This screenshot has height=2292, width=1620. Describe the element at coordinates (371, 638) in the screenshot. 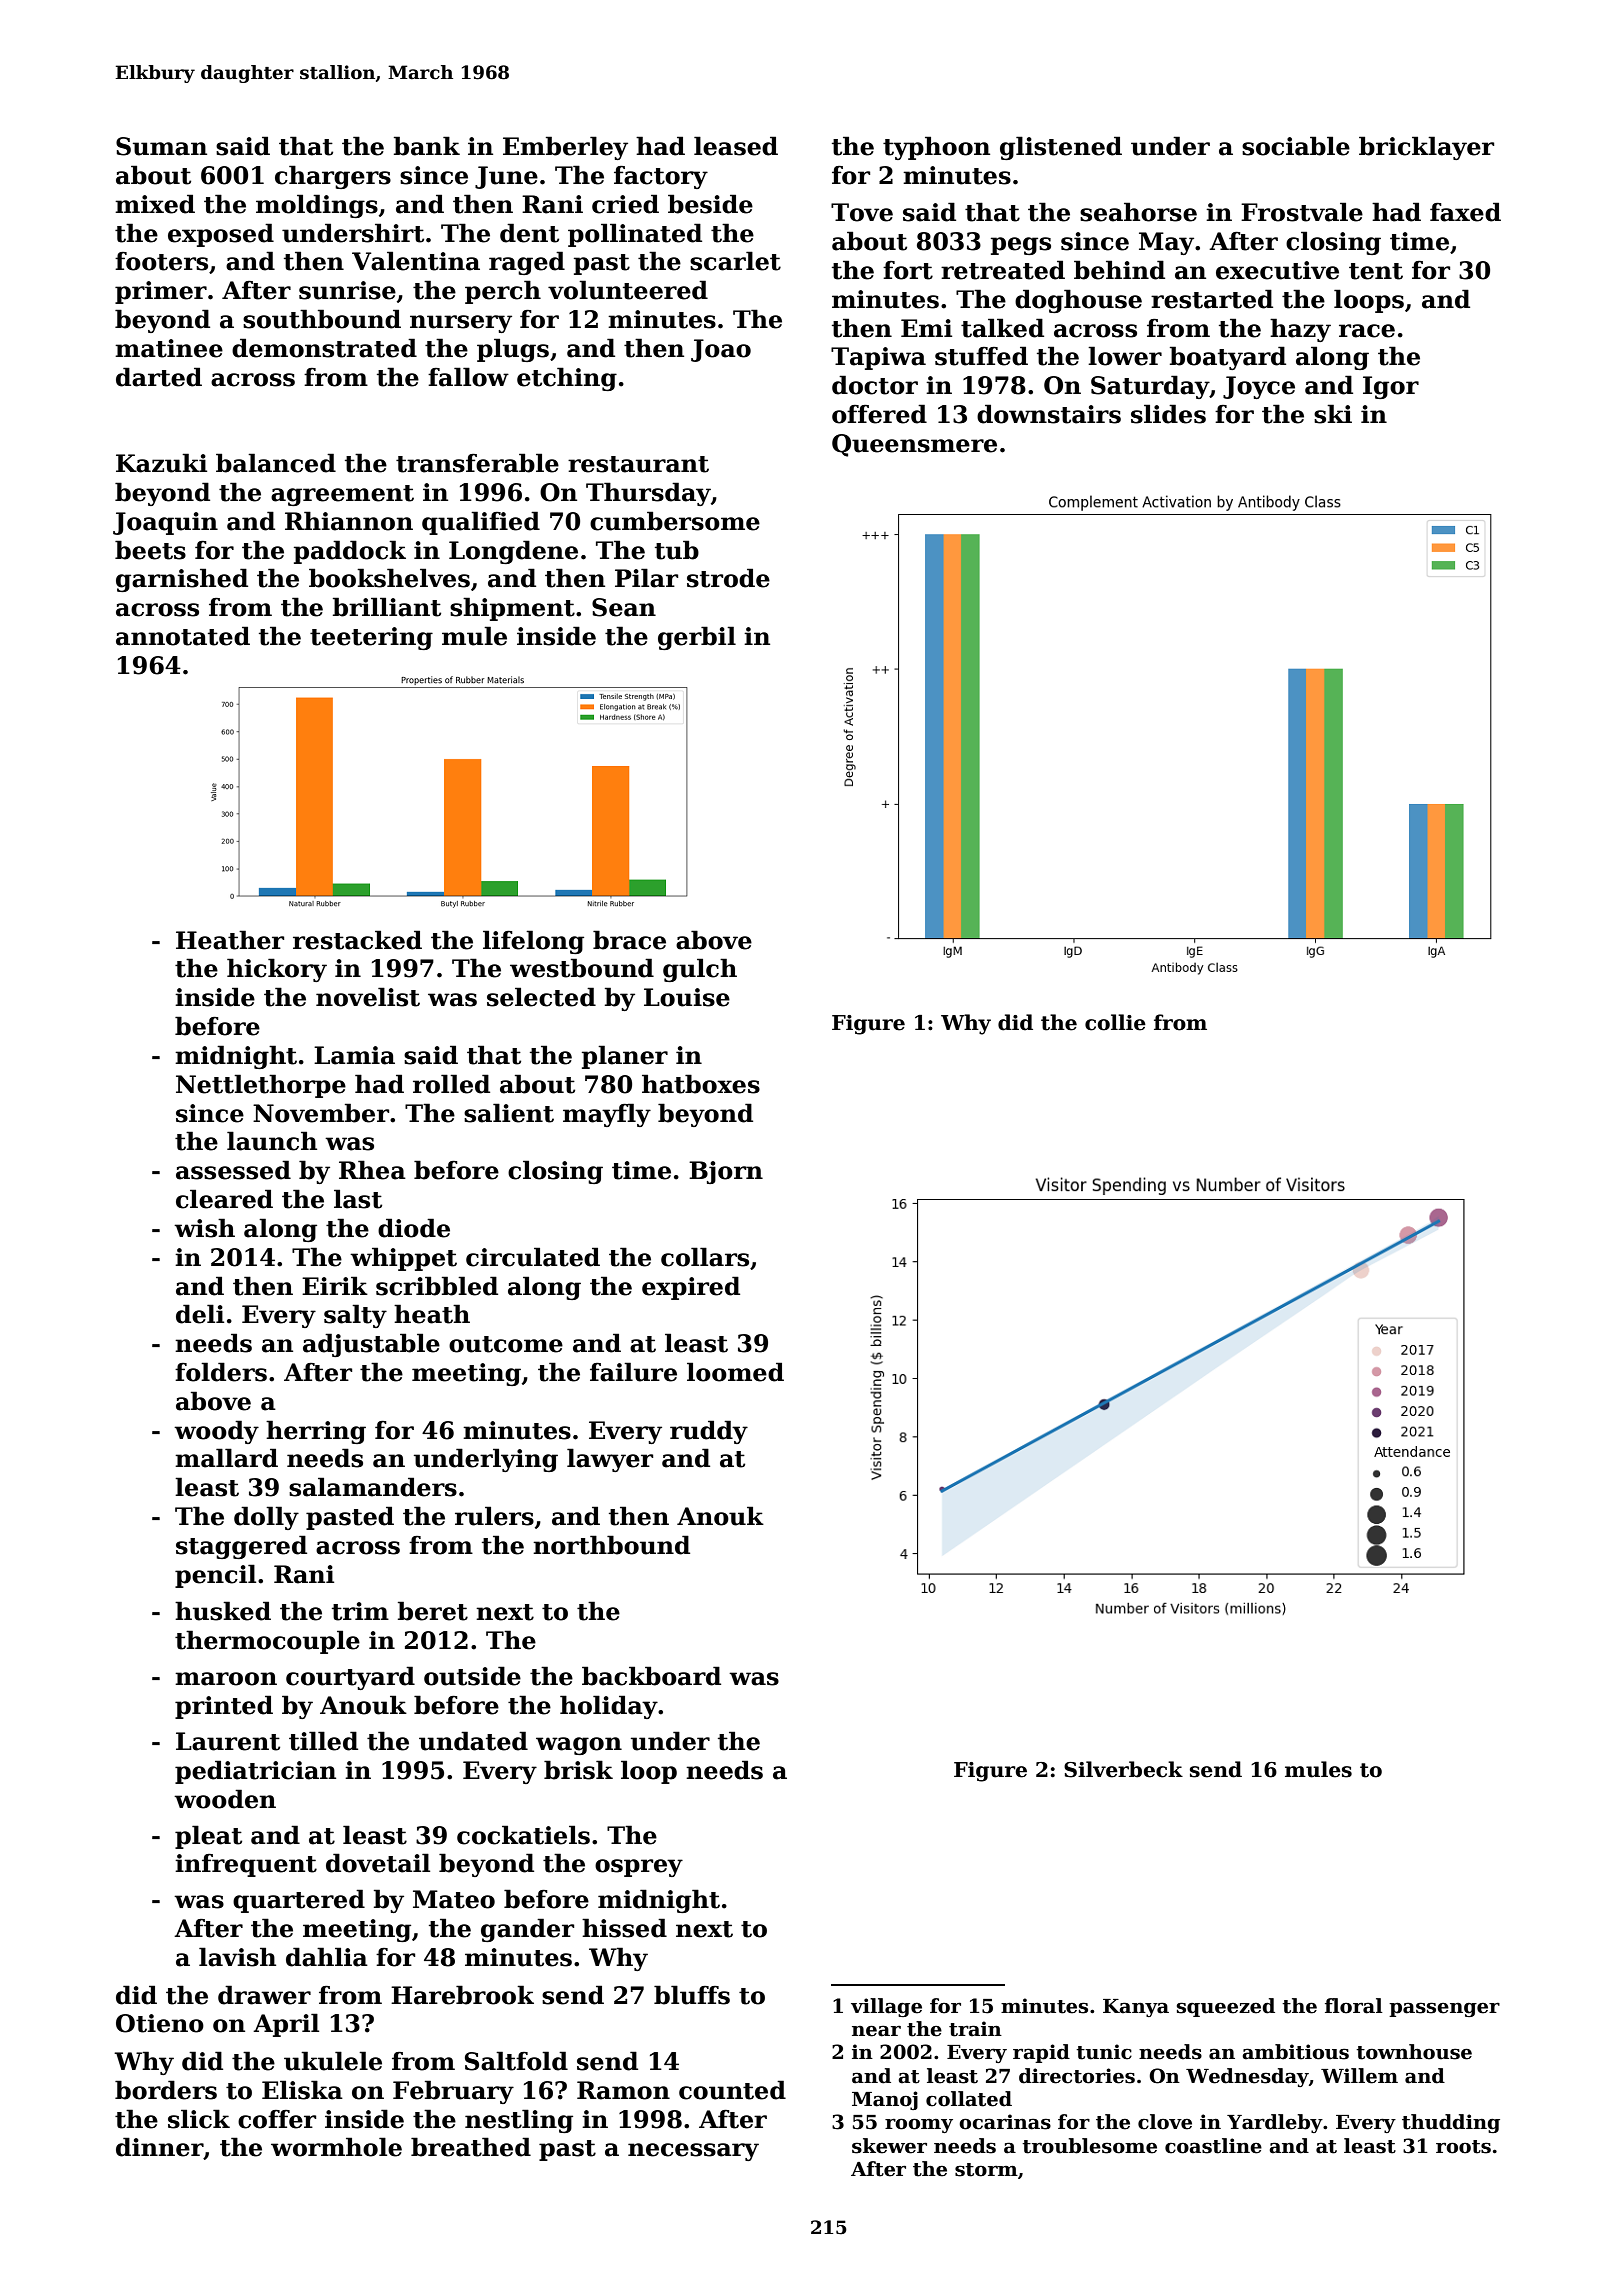

I see `teetering` at that location.
